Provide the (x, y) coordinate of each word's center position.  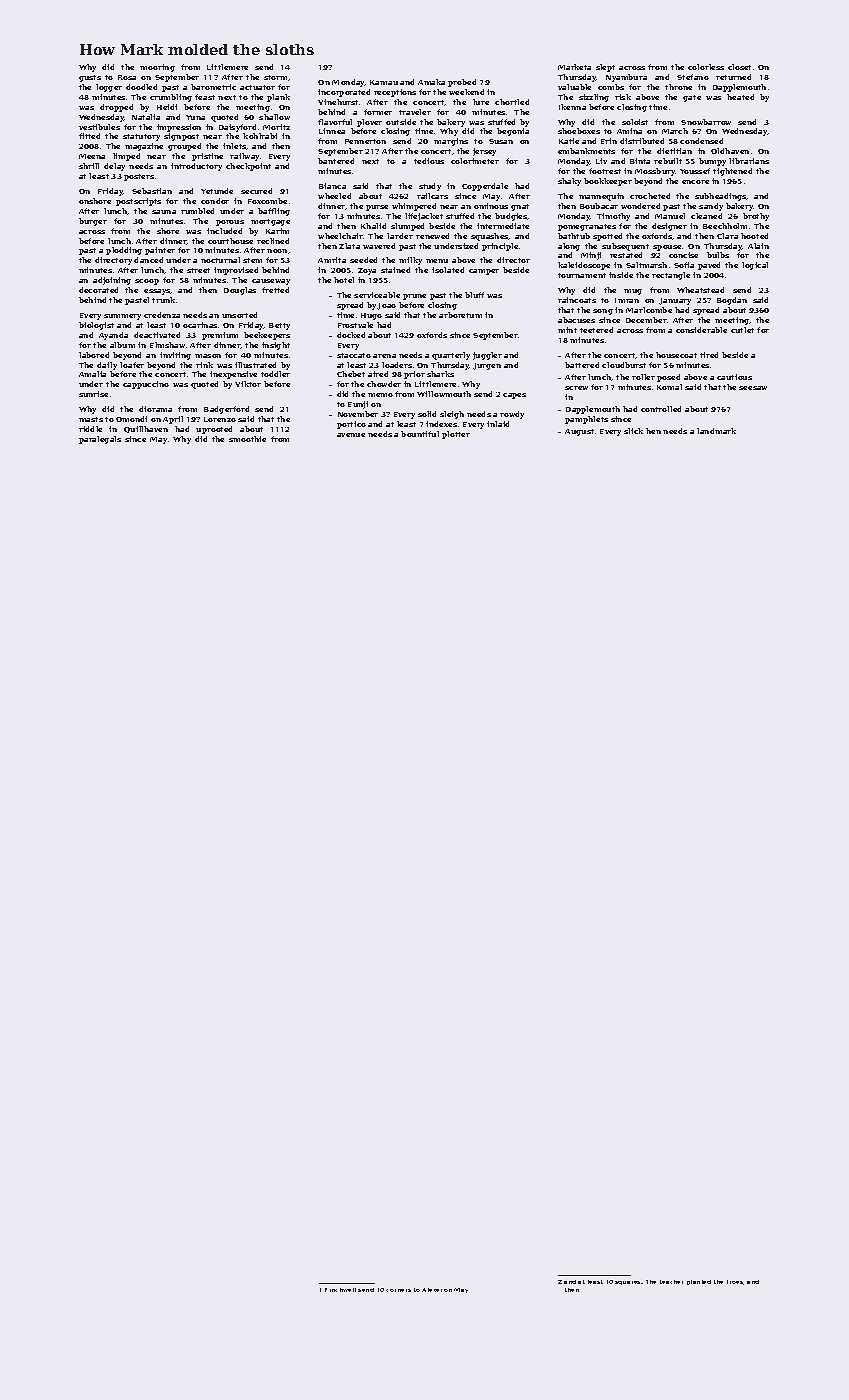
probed (462, 83)
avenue (351, 435)
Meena (92, 156)
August (579, 432)
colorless (706, 67)
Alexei (432, 1290)
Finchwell (340, 1290)
